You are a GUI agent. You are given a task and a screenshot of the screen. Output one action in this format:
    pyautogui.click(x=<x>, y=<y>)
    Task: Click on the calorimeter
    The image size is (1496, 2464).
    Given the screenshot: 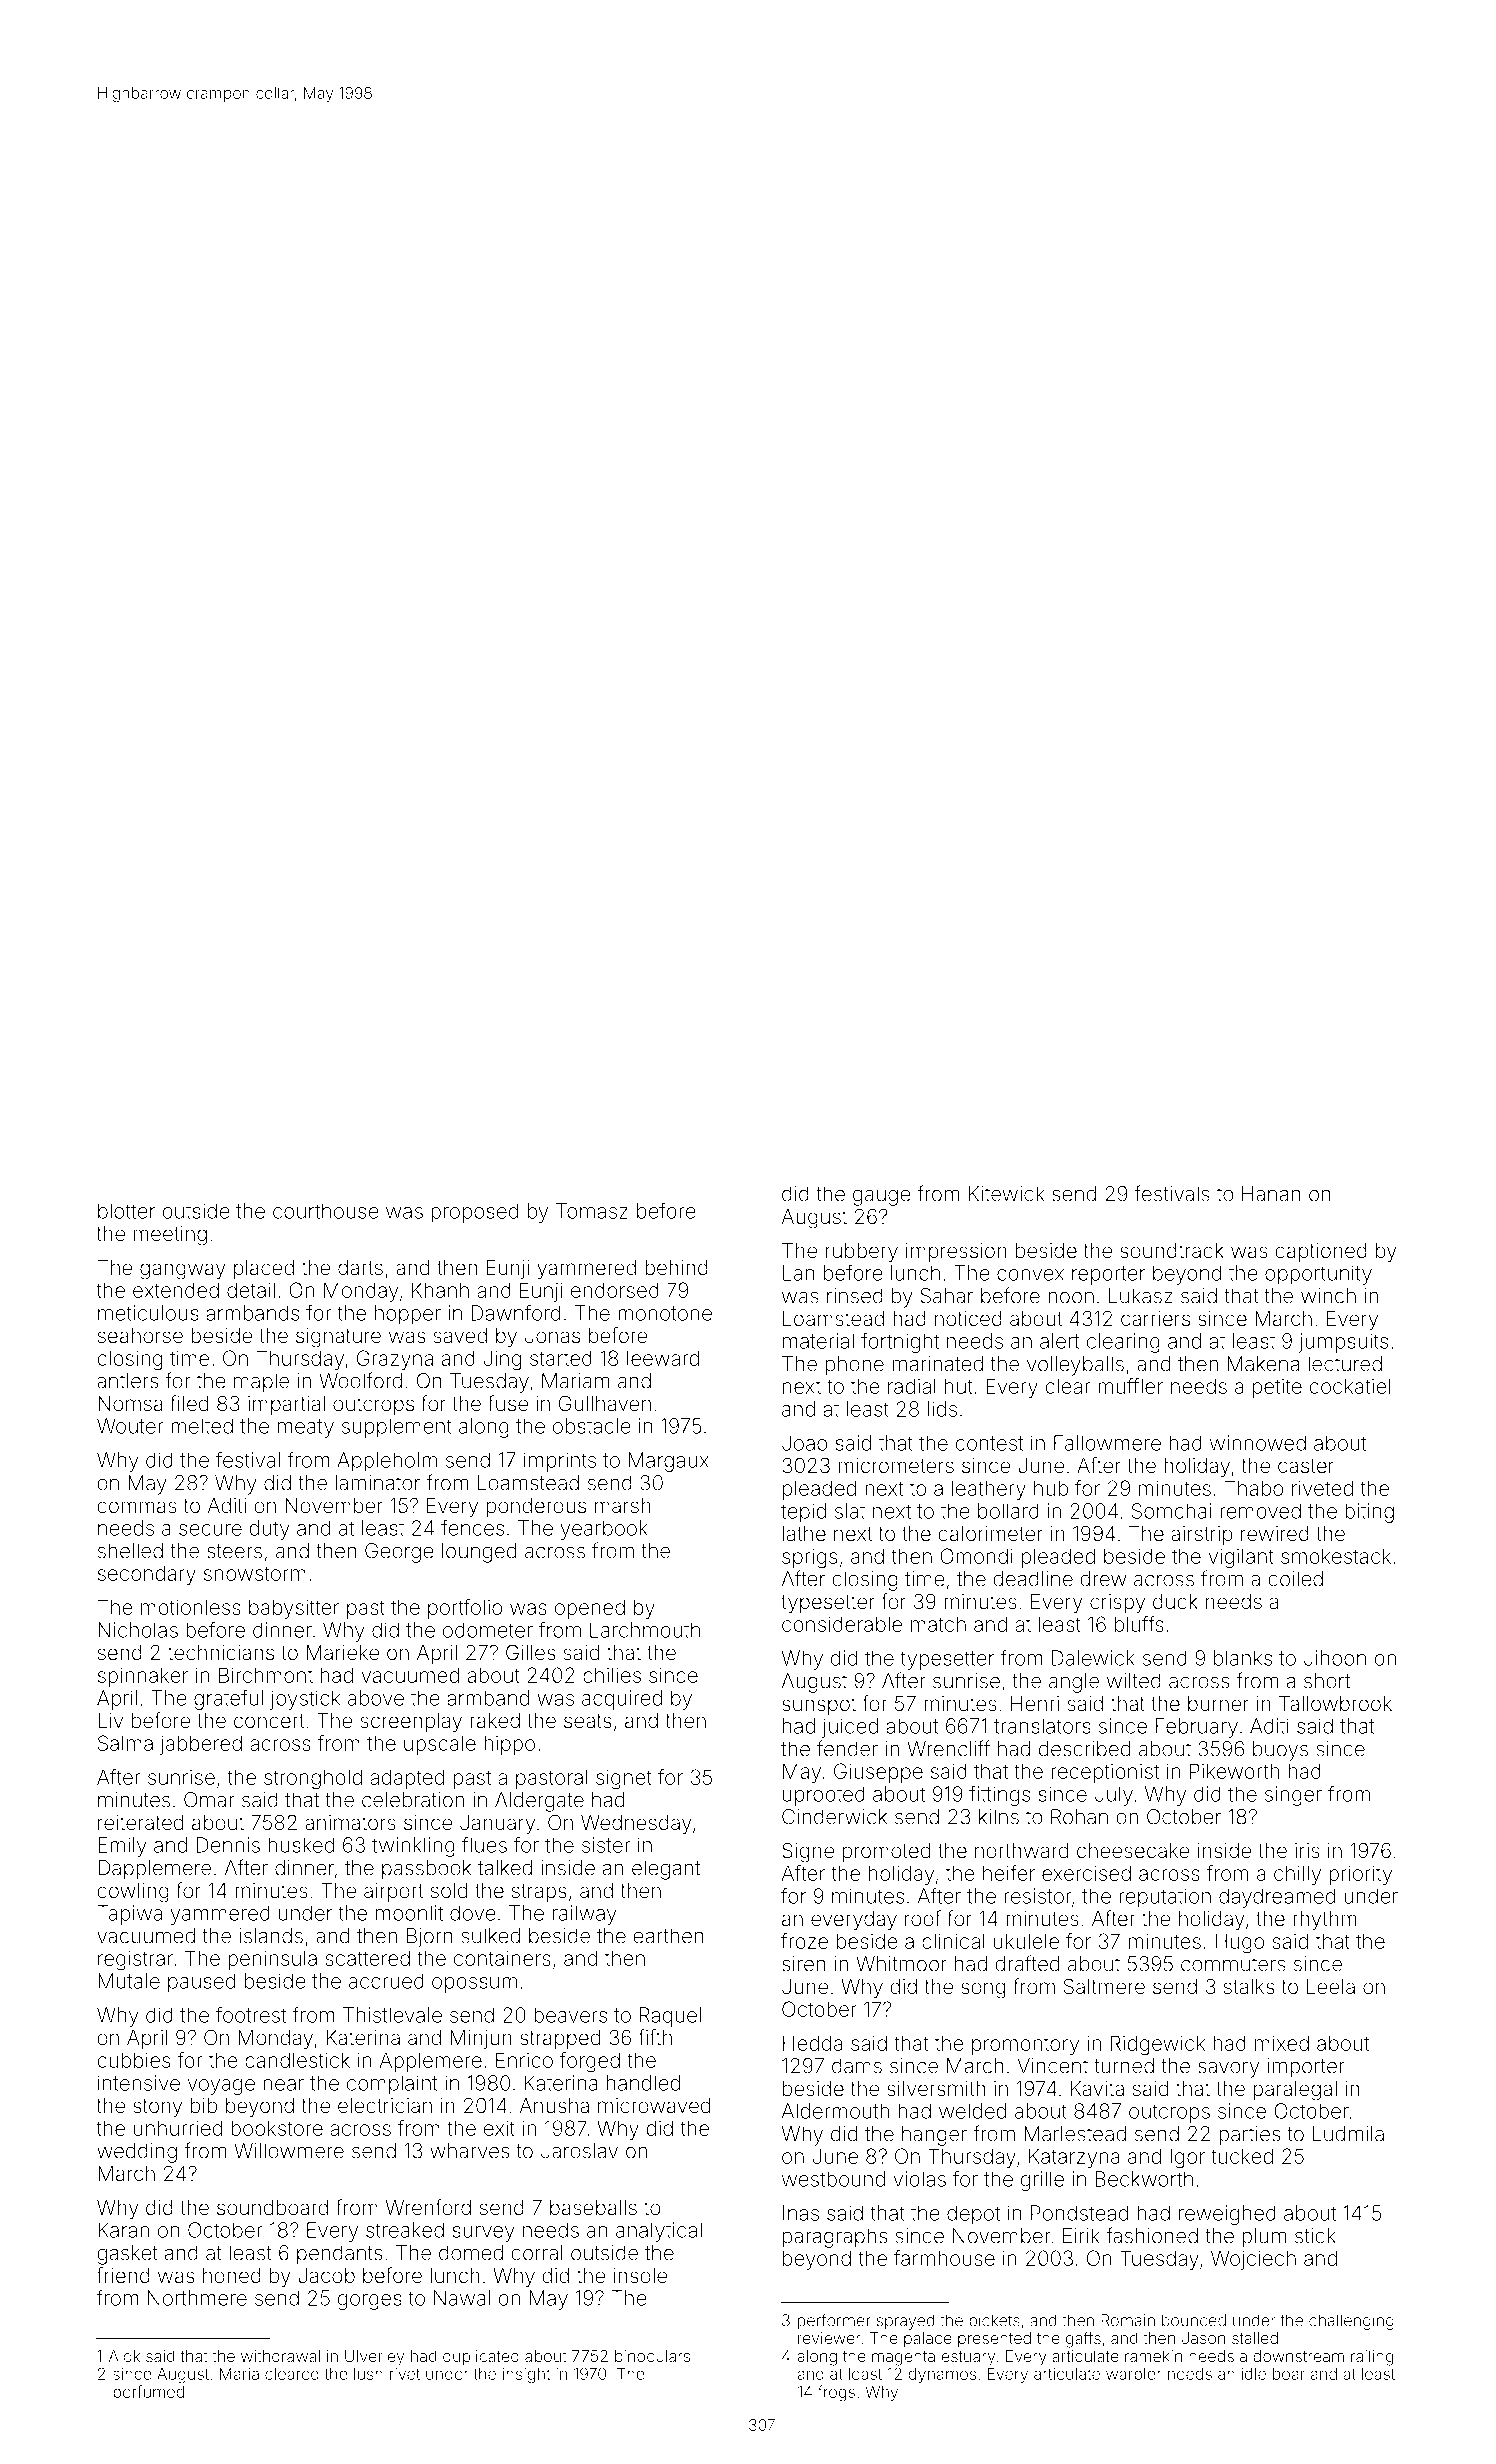 What is the action you would take?
    pyautogui.click(x=990, y=1533)
